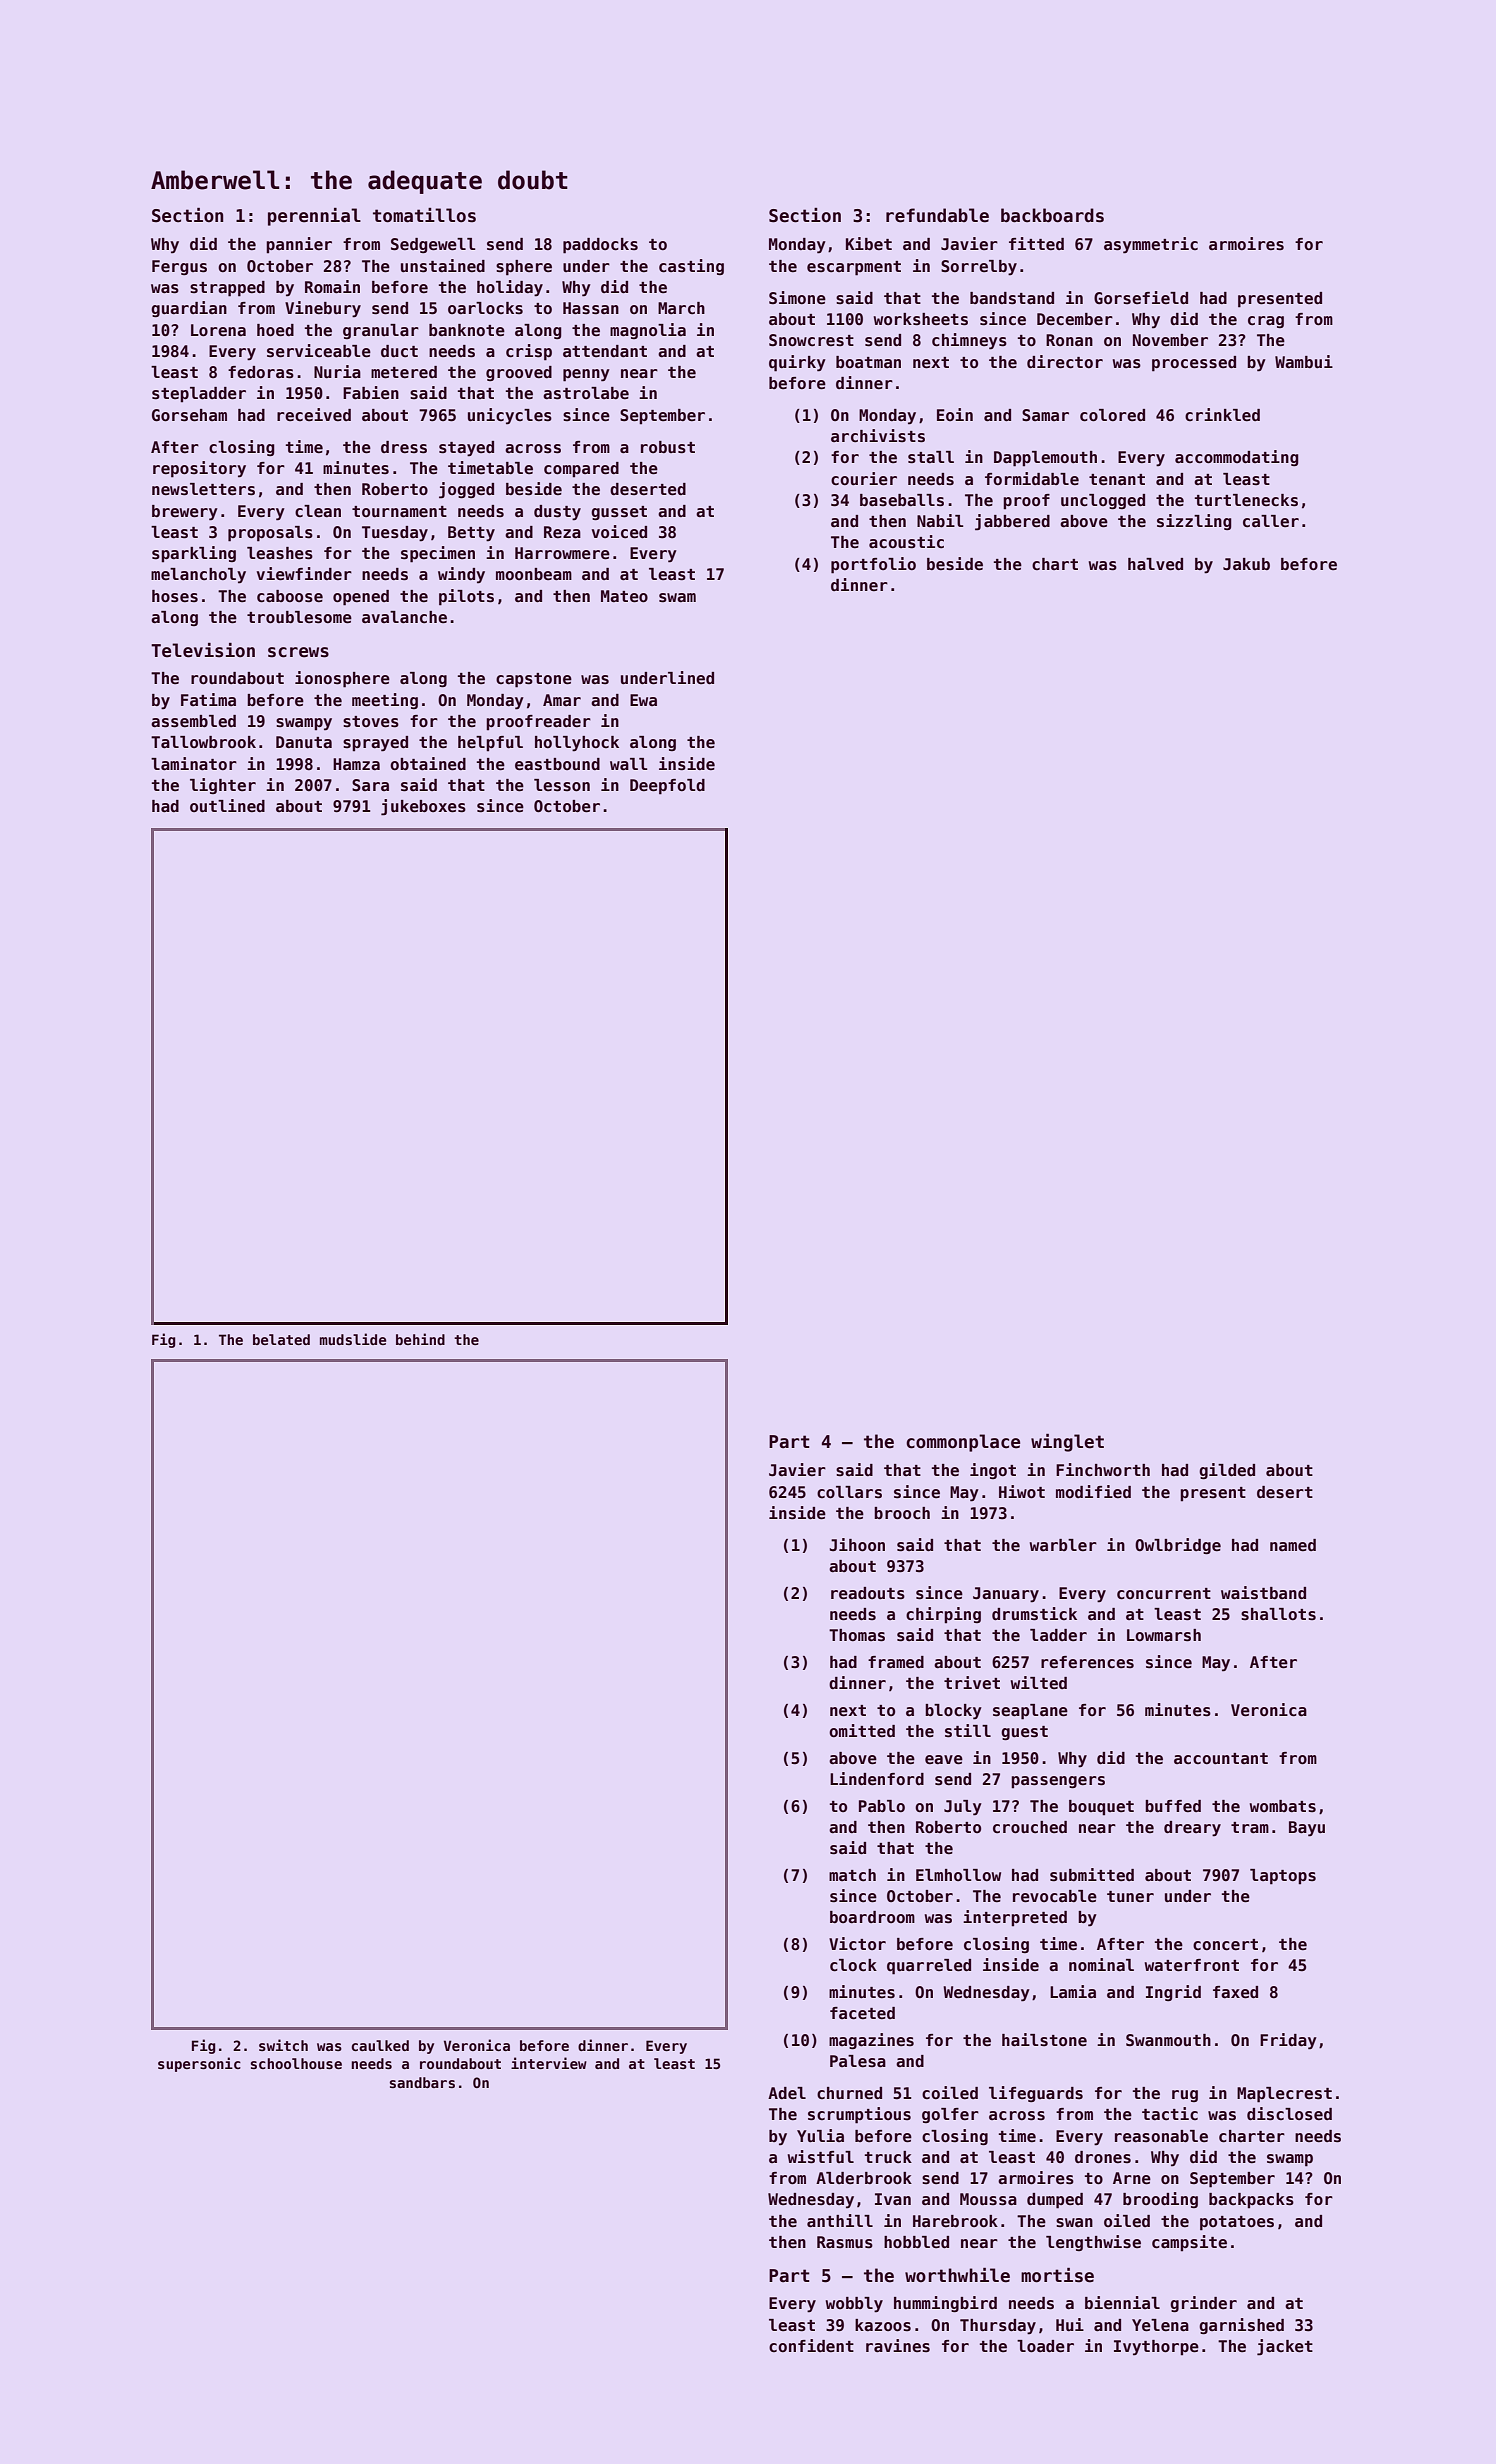 The height and width of the document is (2464, 1496). Describe the element at coordinates (1151, 245) in the document. I see `asymmetric` at that location.
